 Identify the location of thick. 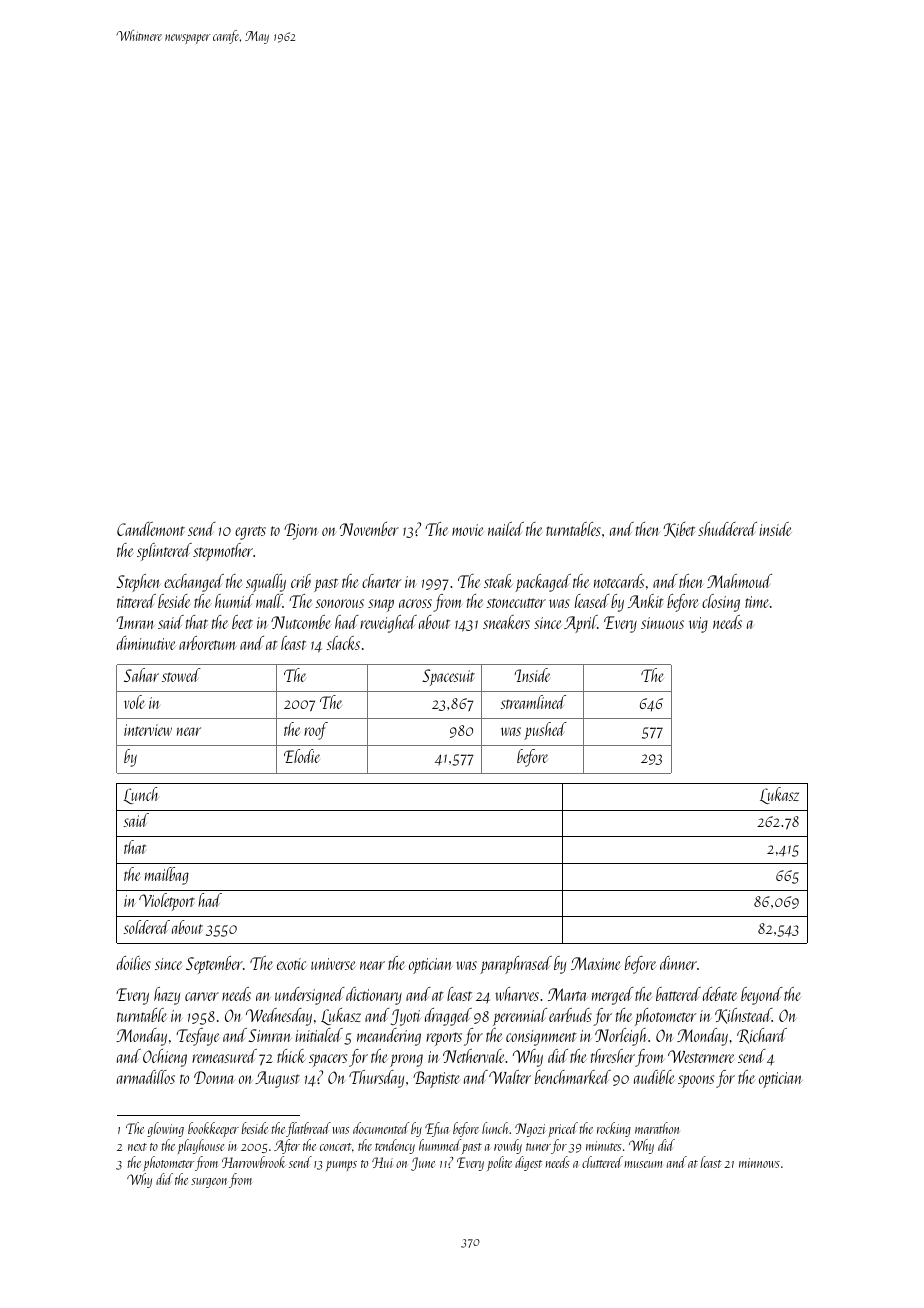
(291, 1056).
